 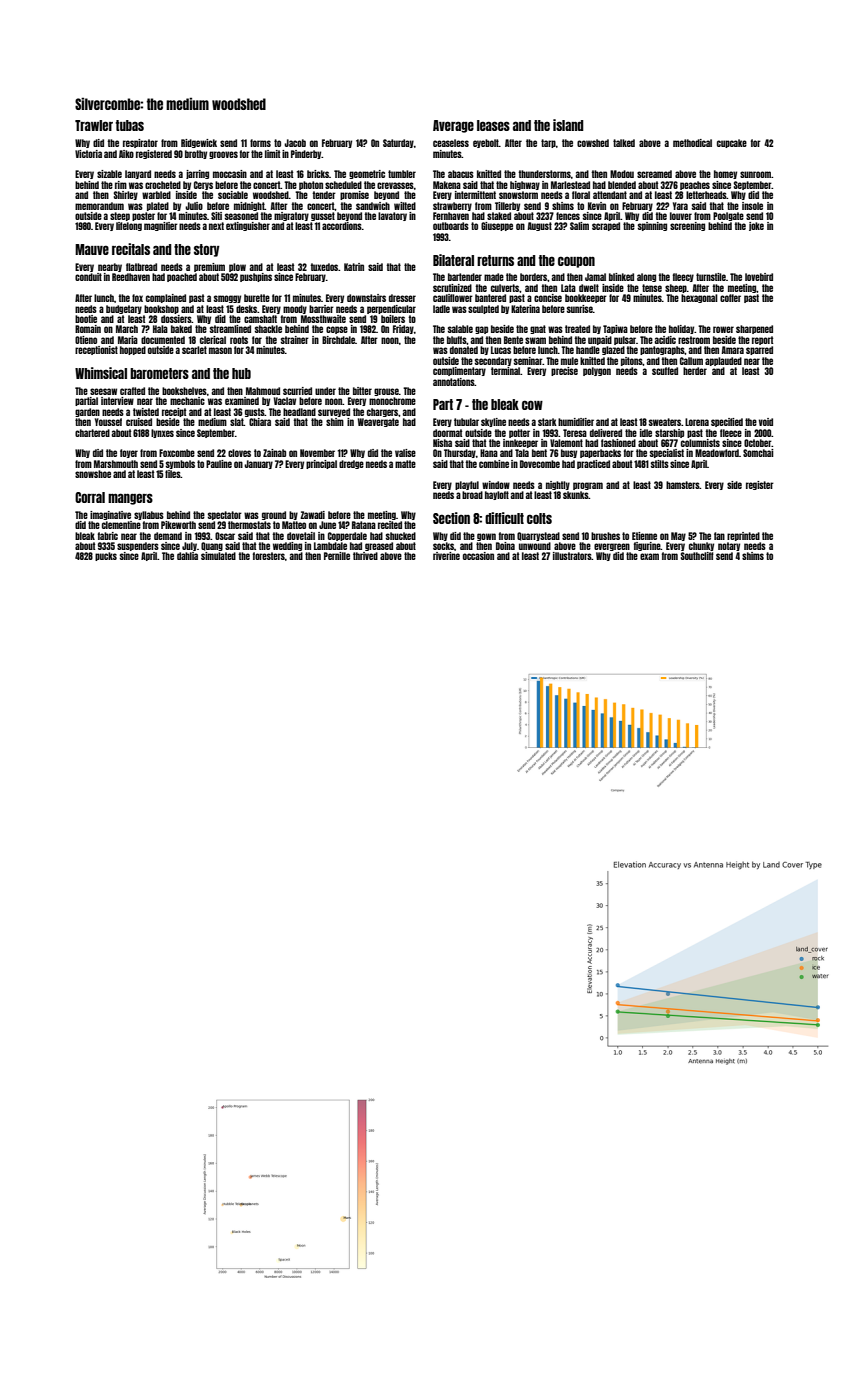 I want to click on herder, so click(x=695, y=371).
